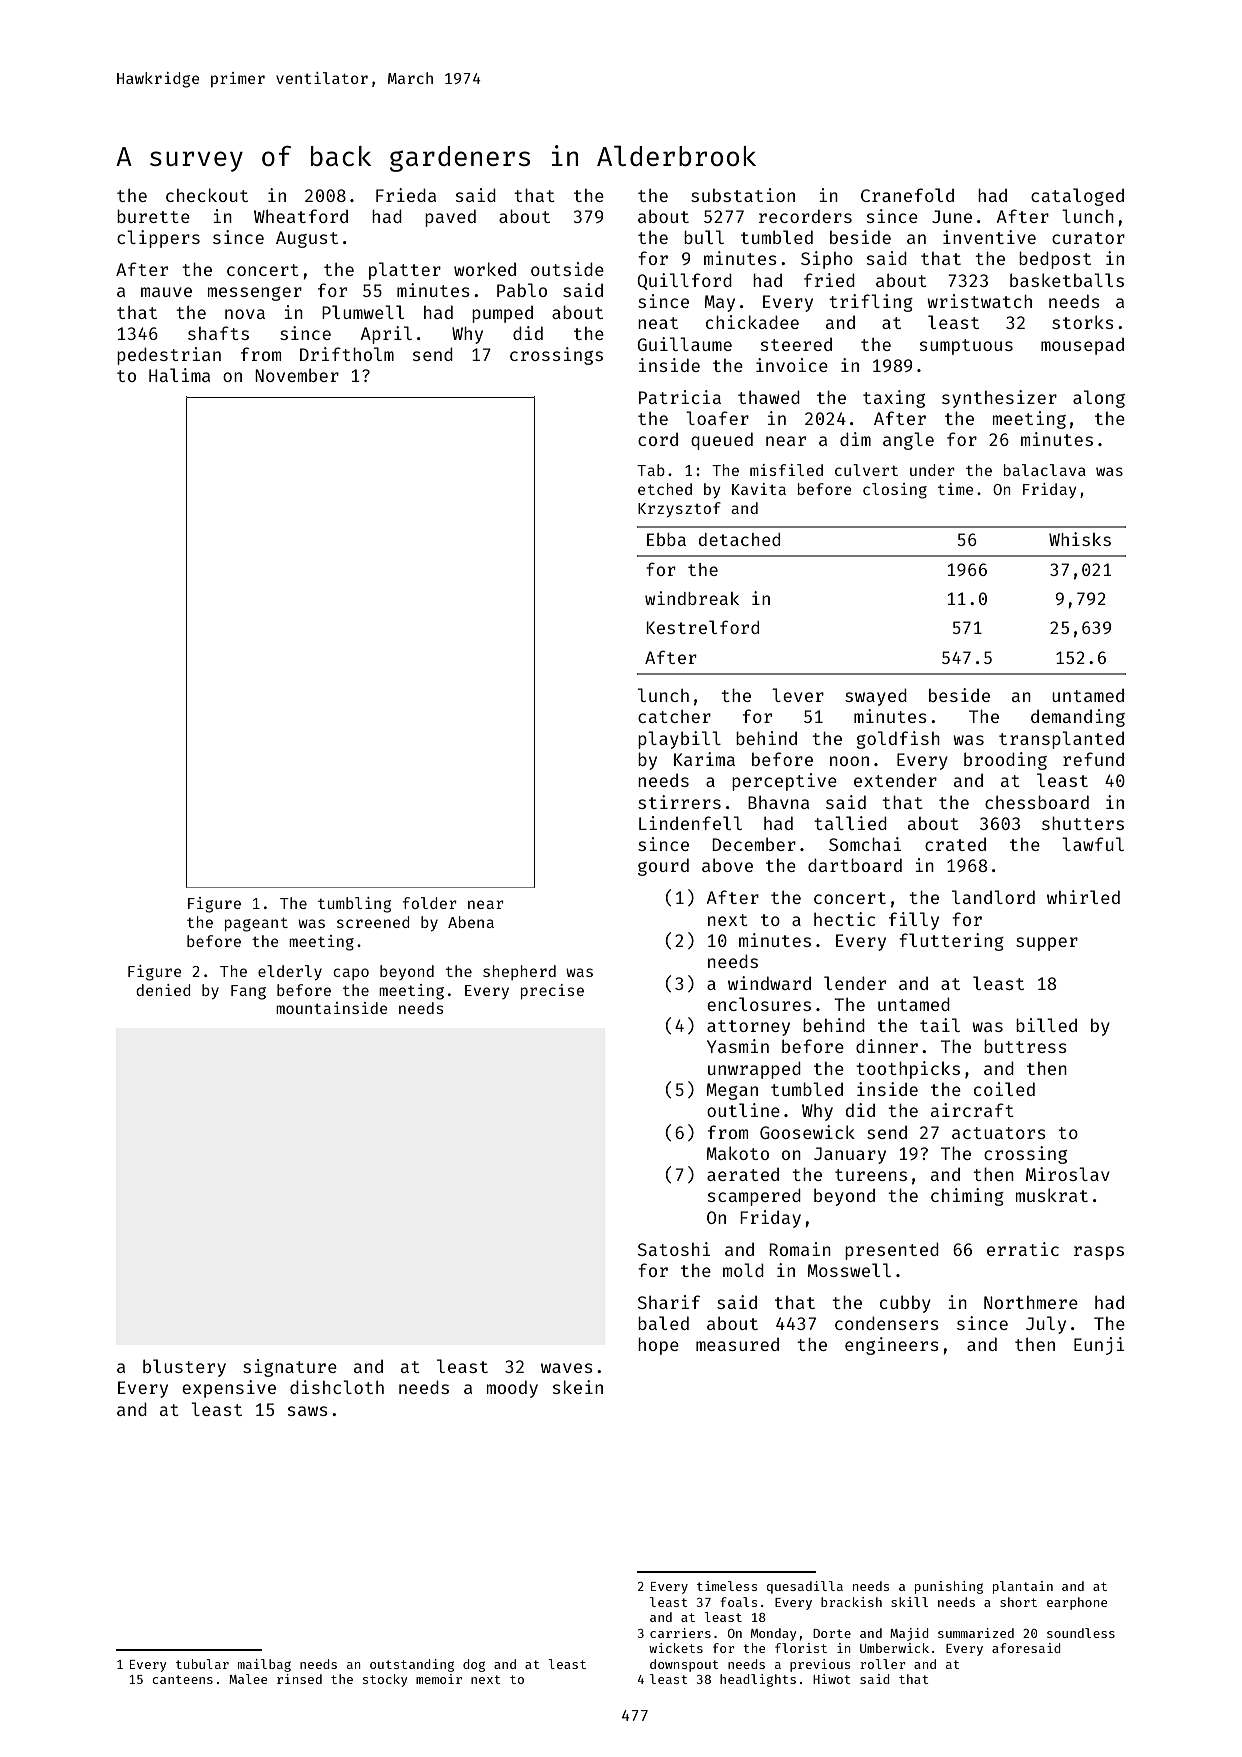 The image size is (1242, 1757). Describe the element at coordinates (1099, 1346) in the image. I see `Eunji` at that location.
